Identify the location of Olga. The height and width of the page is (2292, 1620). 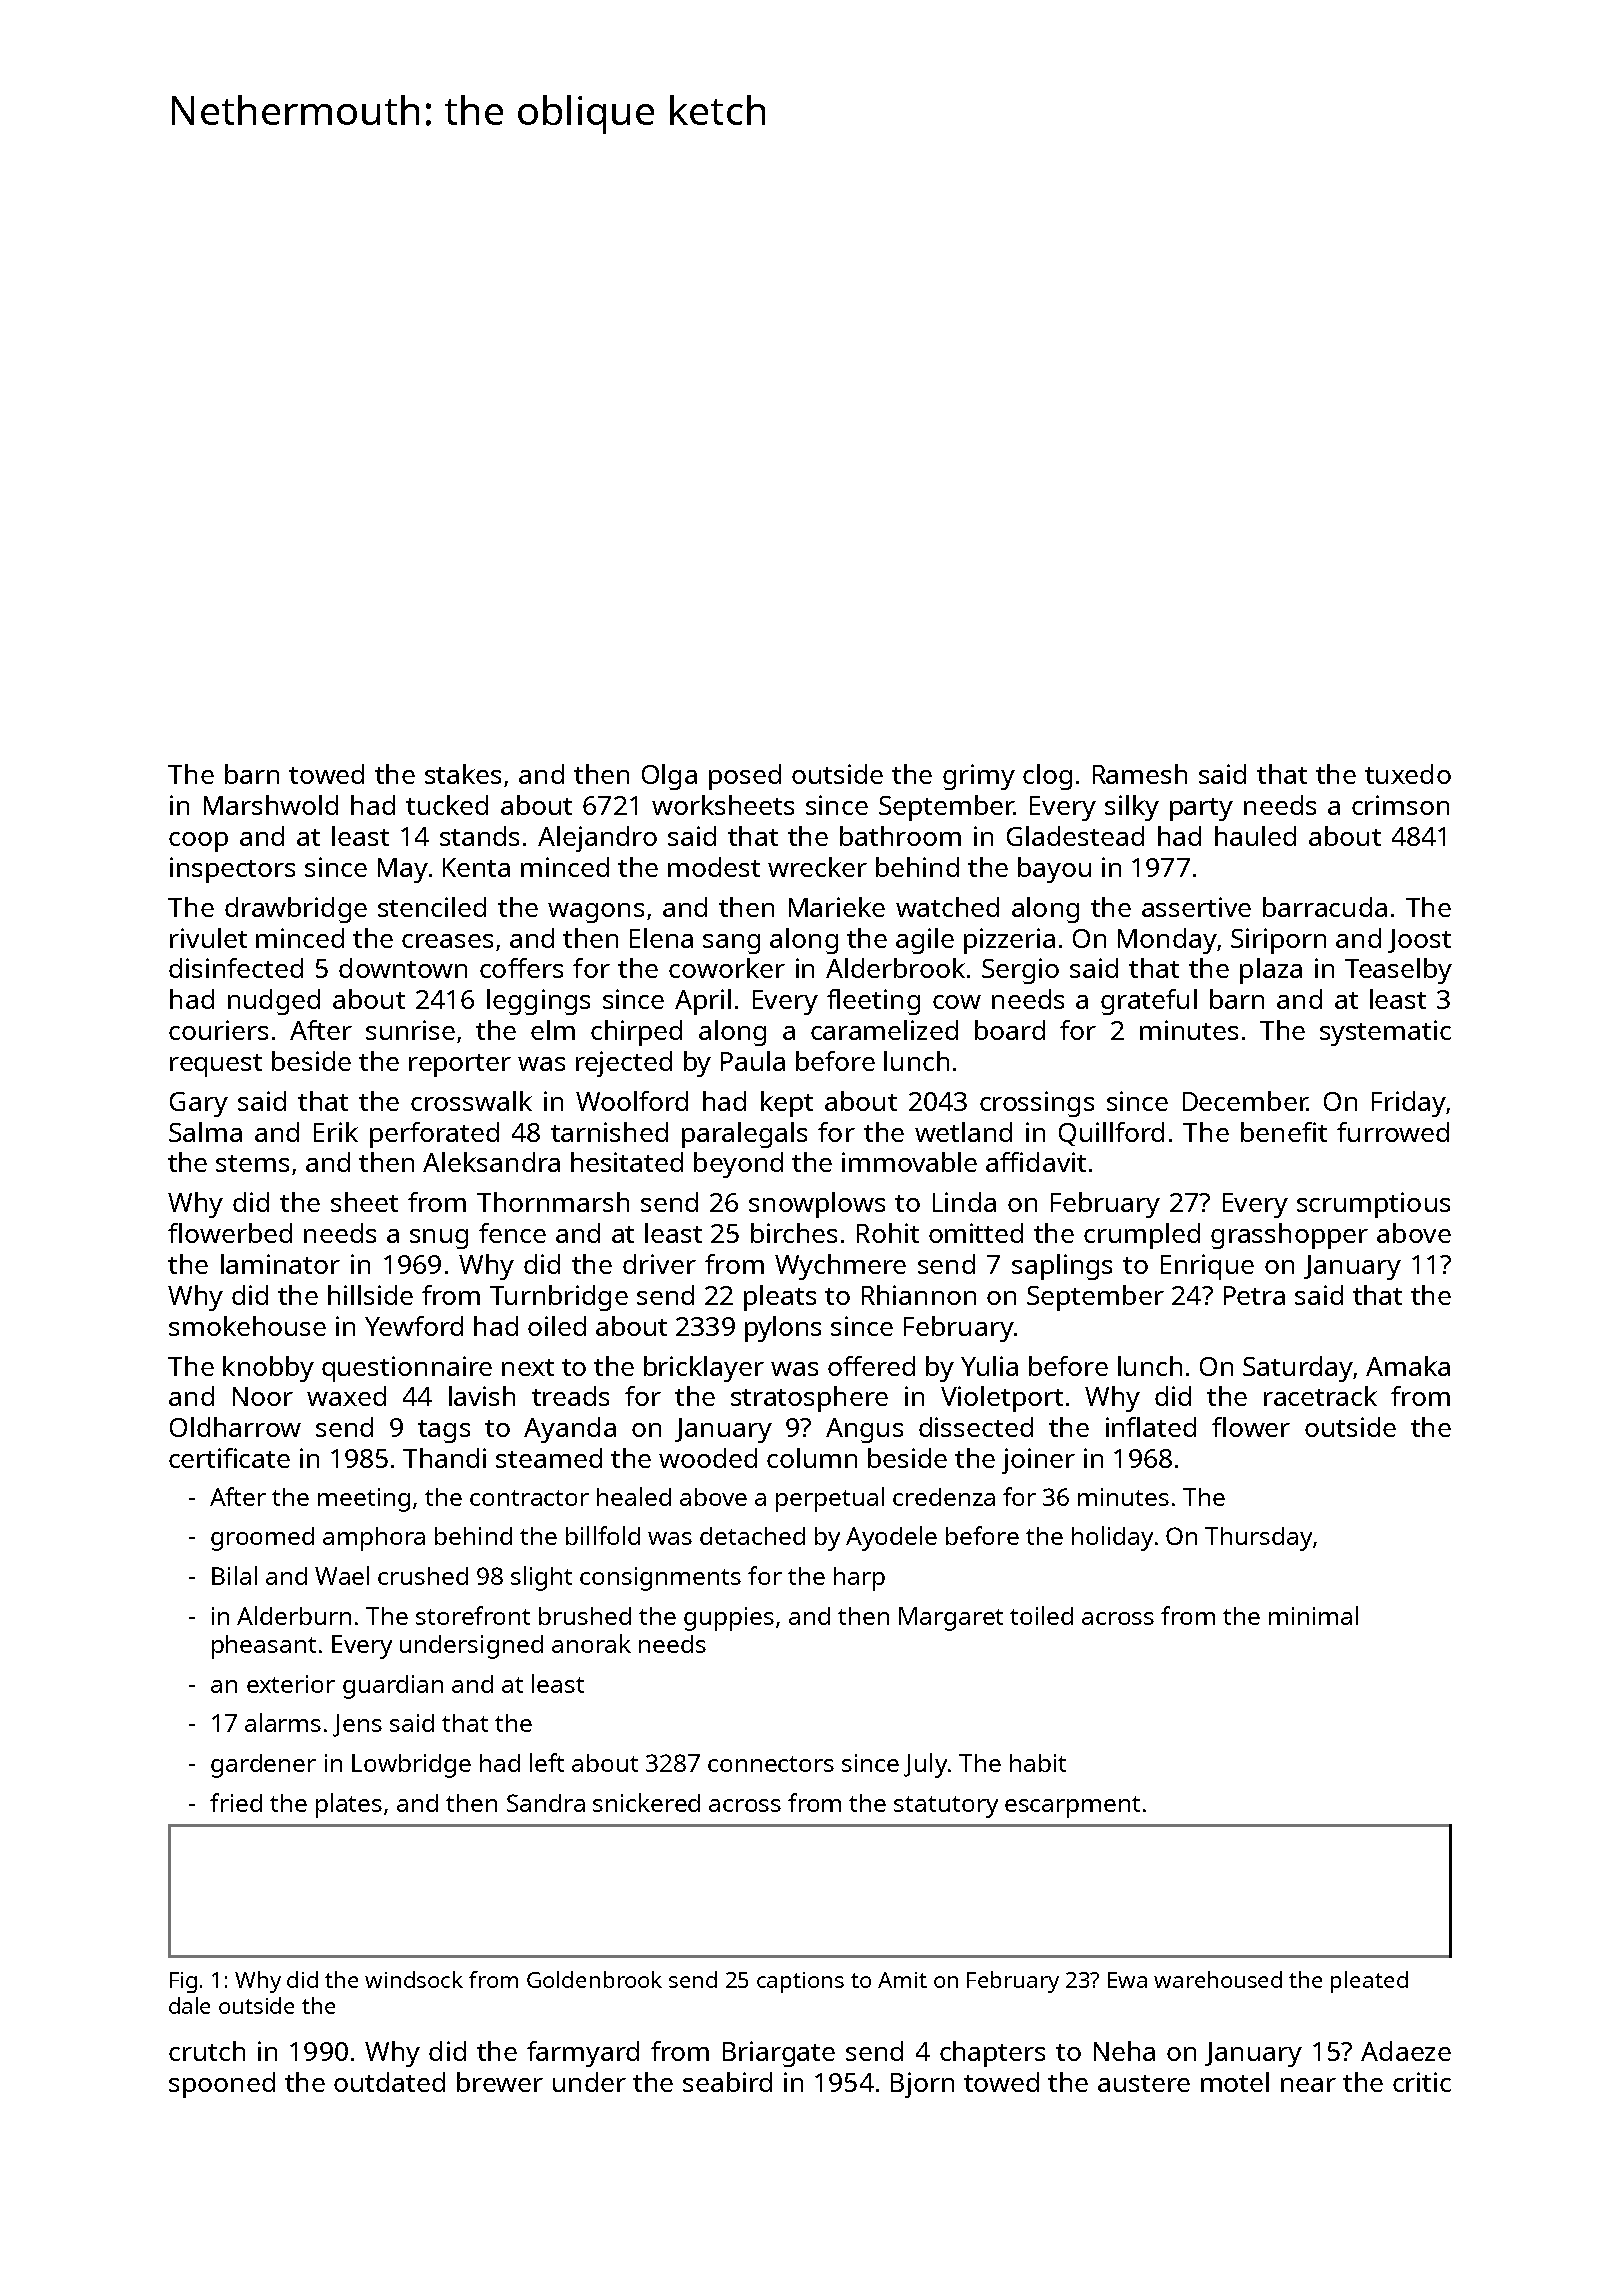
(669, 777).
